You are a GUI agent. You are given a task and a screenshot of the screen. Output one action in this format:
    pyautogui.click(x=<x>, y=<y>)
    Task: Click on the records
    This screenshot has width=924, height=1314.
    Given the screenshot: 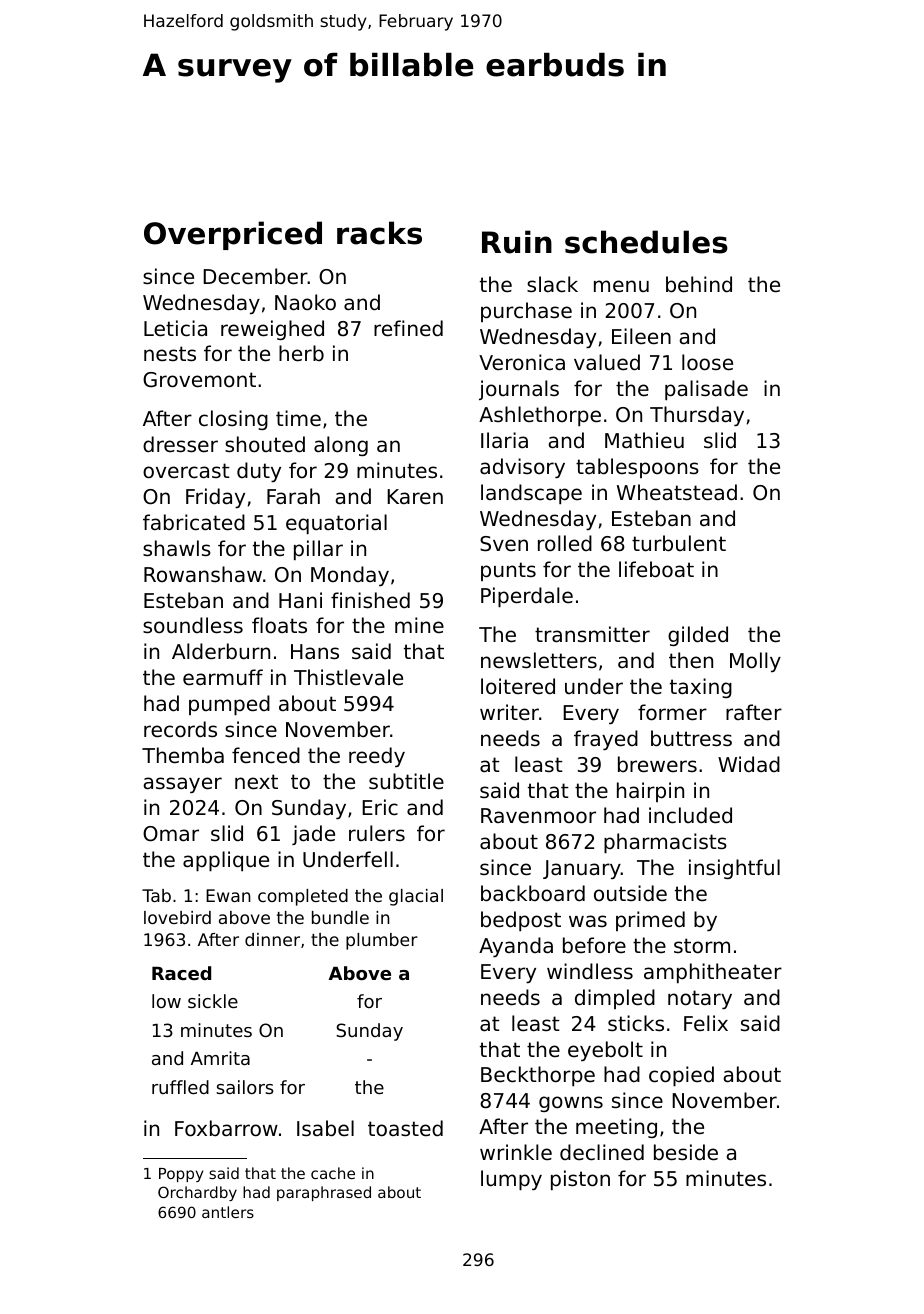 What is the action you would take?
    pyautogui.click(x=180, y=729)
